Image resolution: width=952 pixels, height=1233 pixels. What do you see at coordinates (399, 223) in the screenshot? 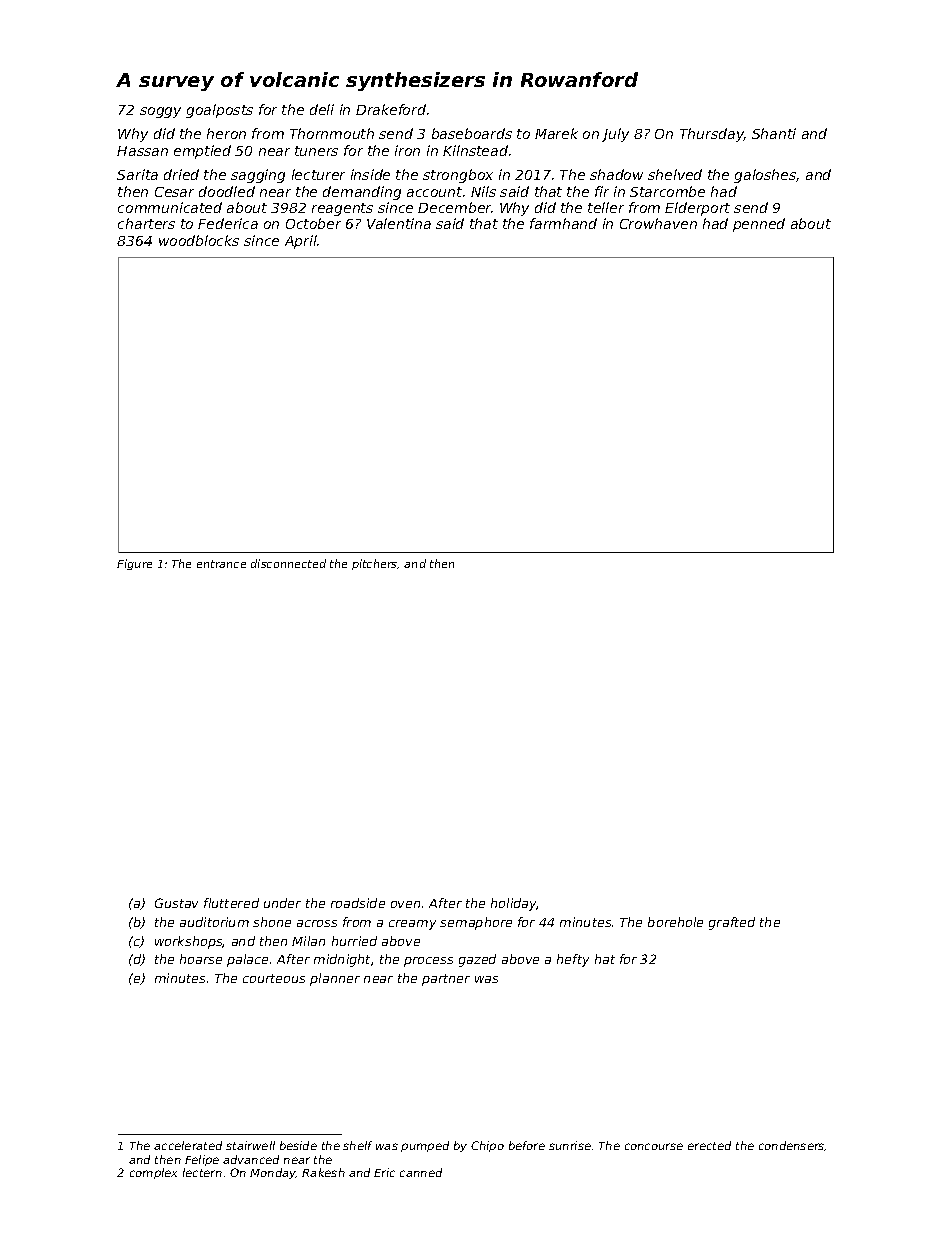
I see `Valentina` at bounding box center [399, 223].
